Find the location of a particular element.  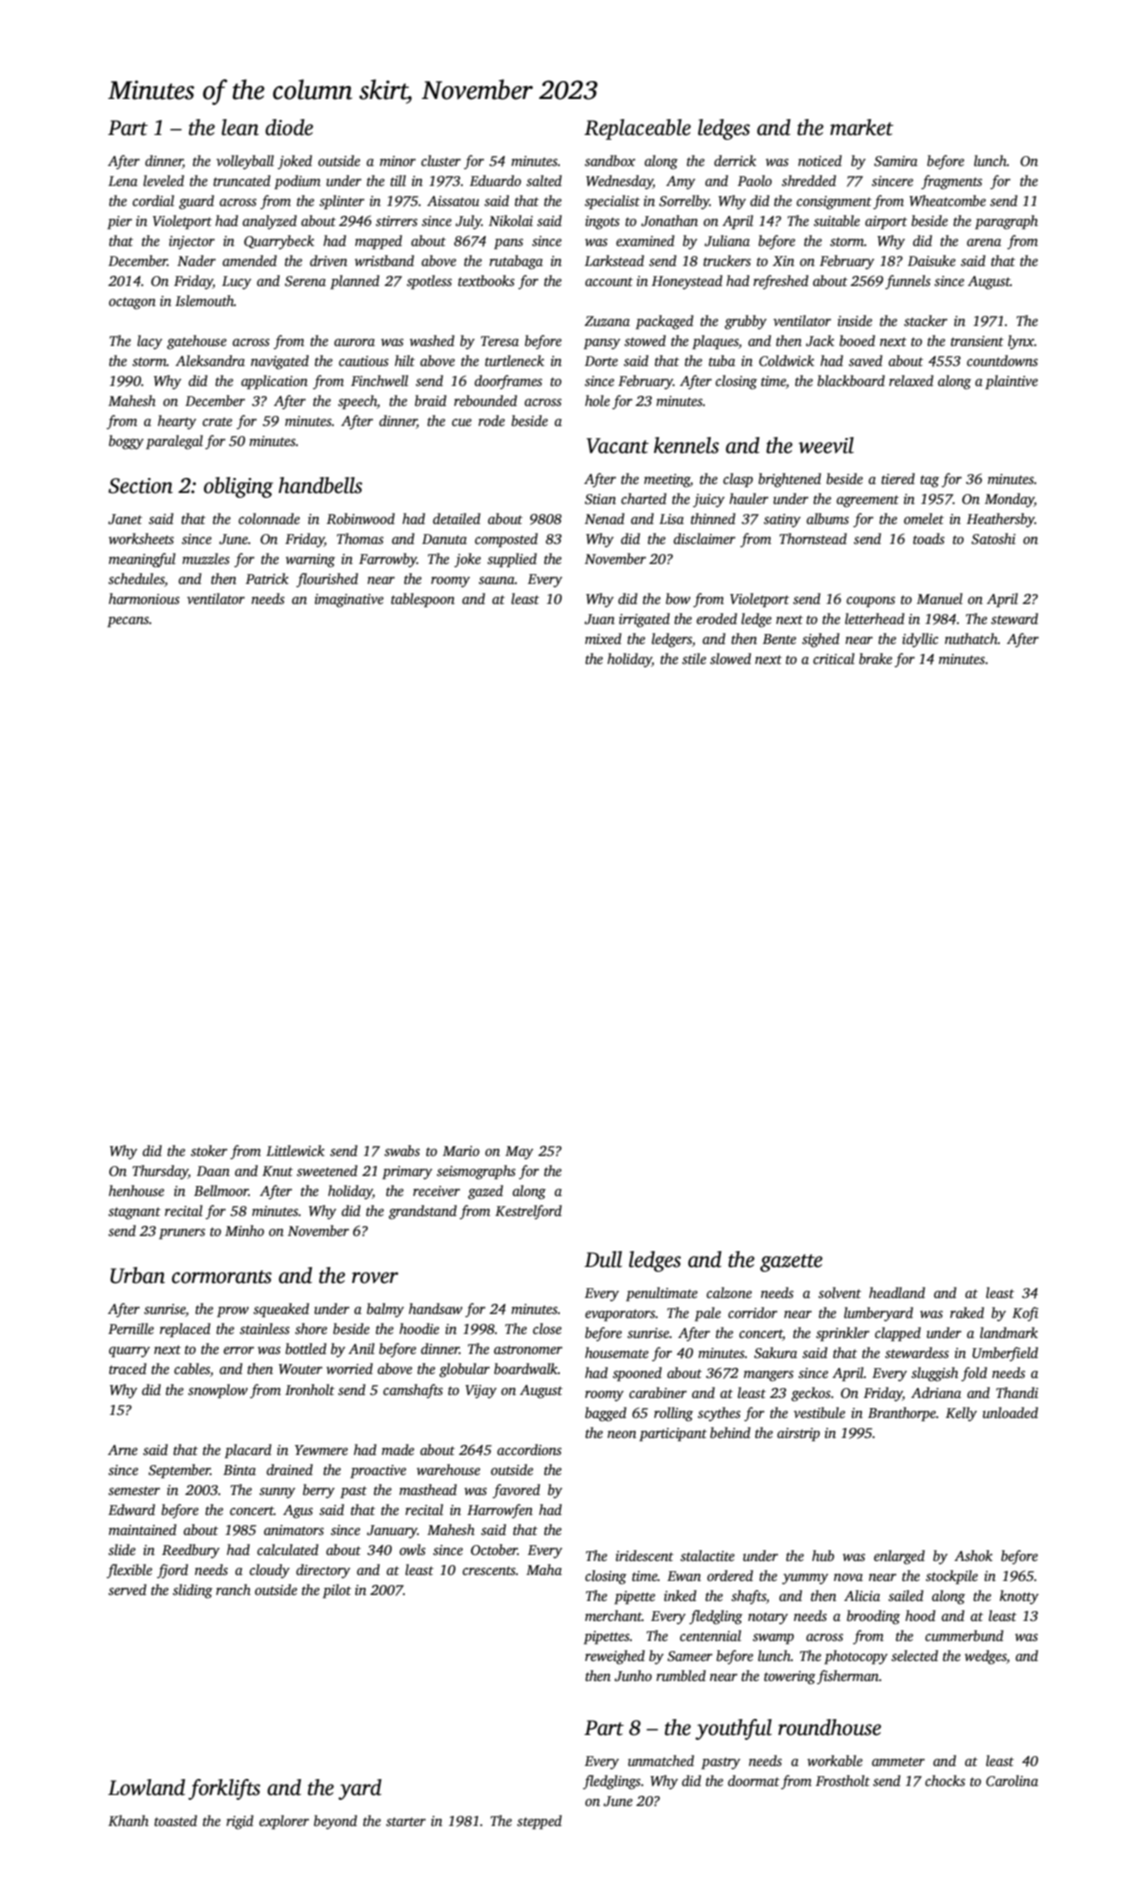

handbells is located at coordinates (320, 485).
